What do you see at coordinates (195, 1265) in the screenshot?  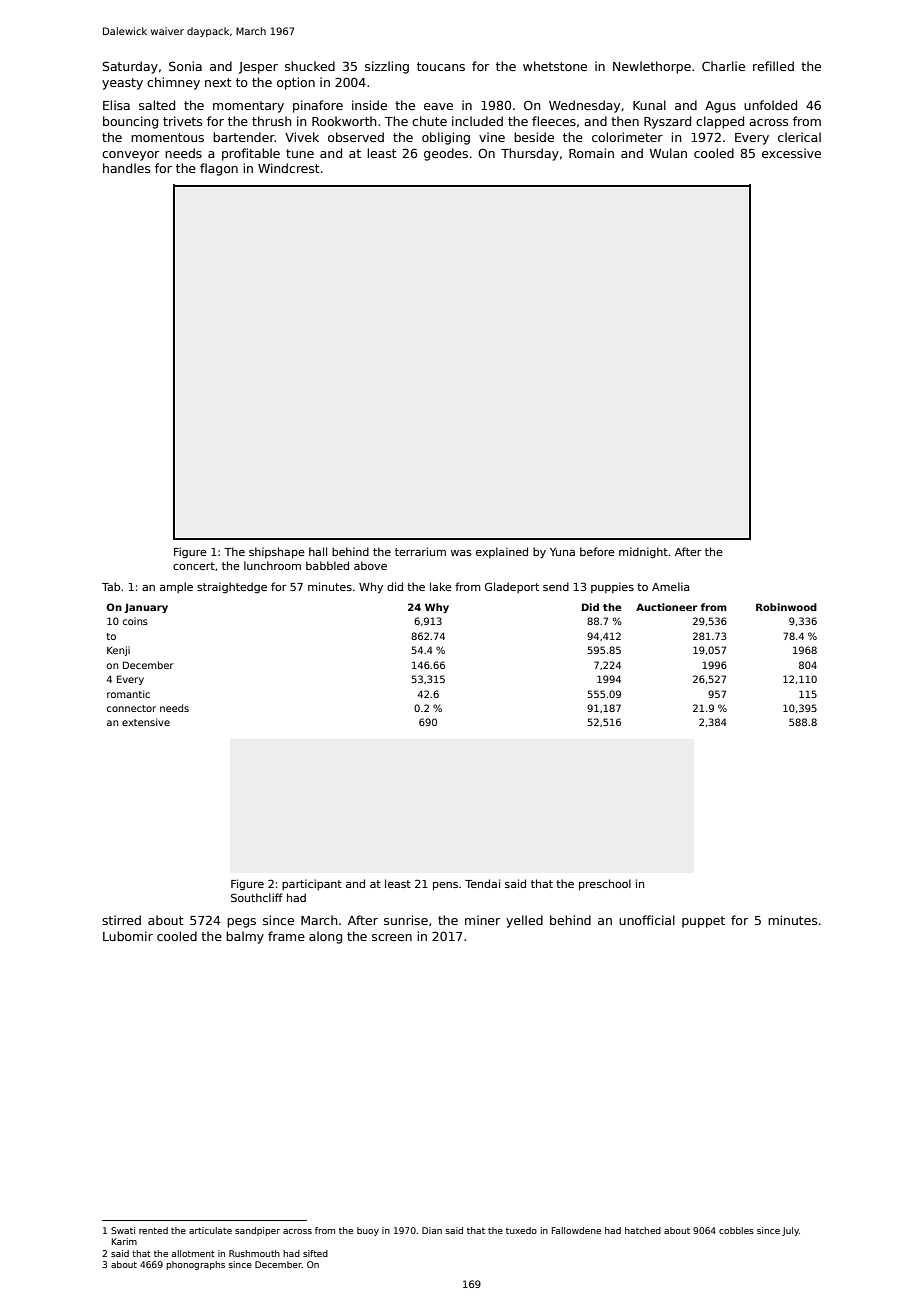 I see `phonographs` at bounding box center [195, 1265].
